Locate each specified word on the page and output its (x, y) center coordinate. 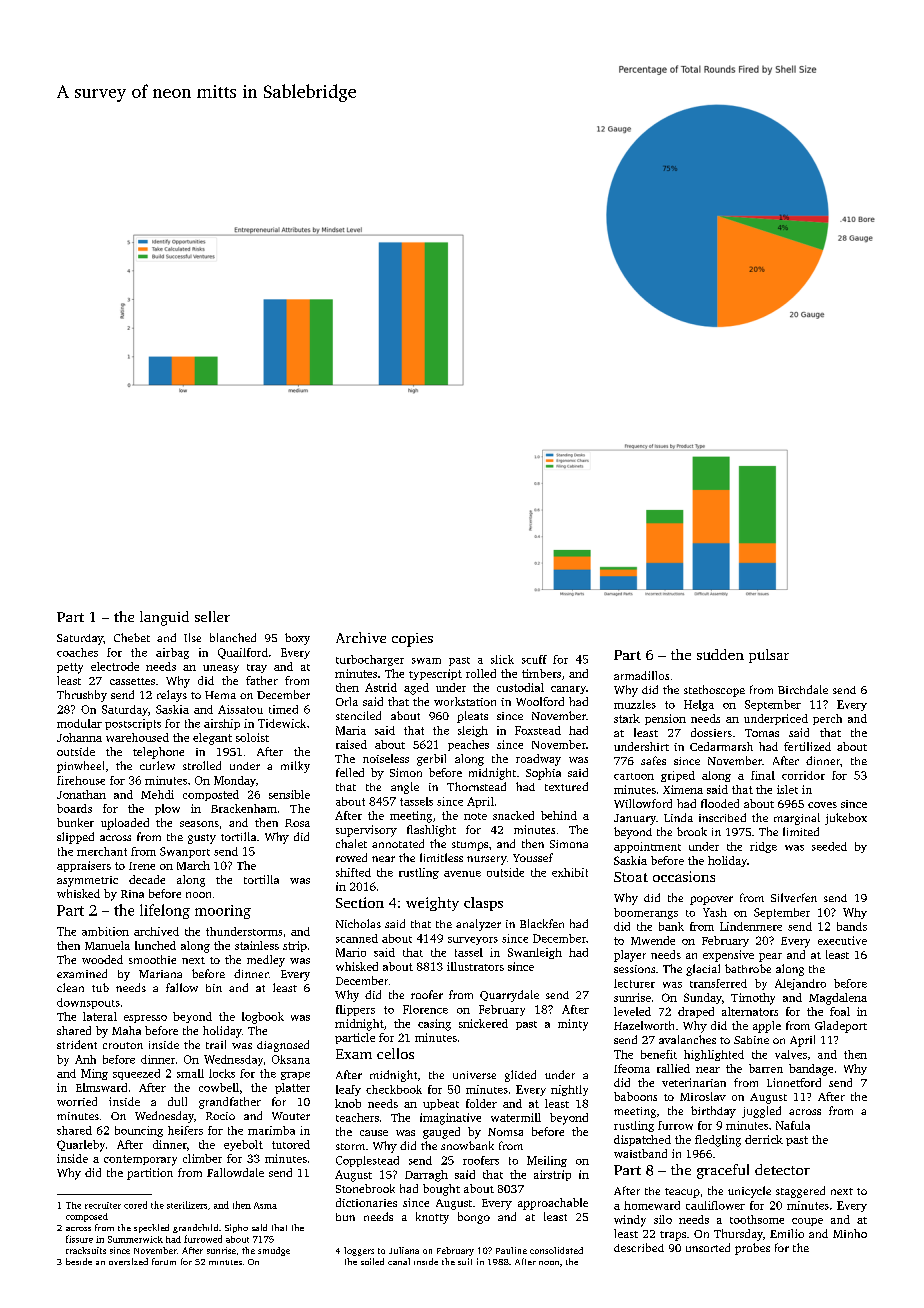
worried (77, 1101)
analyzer (478, 925)
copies (412, 640)
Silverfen (794, 897)
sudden (720, 654)
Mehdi (157, 794)
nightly (569, 1090)
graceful (723, 1171)
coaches (77, 652)
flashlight (431, 831)
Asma (265, 1205)
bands (852, 926)
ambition (105, 931)
